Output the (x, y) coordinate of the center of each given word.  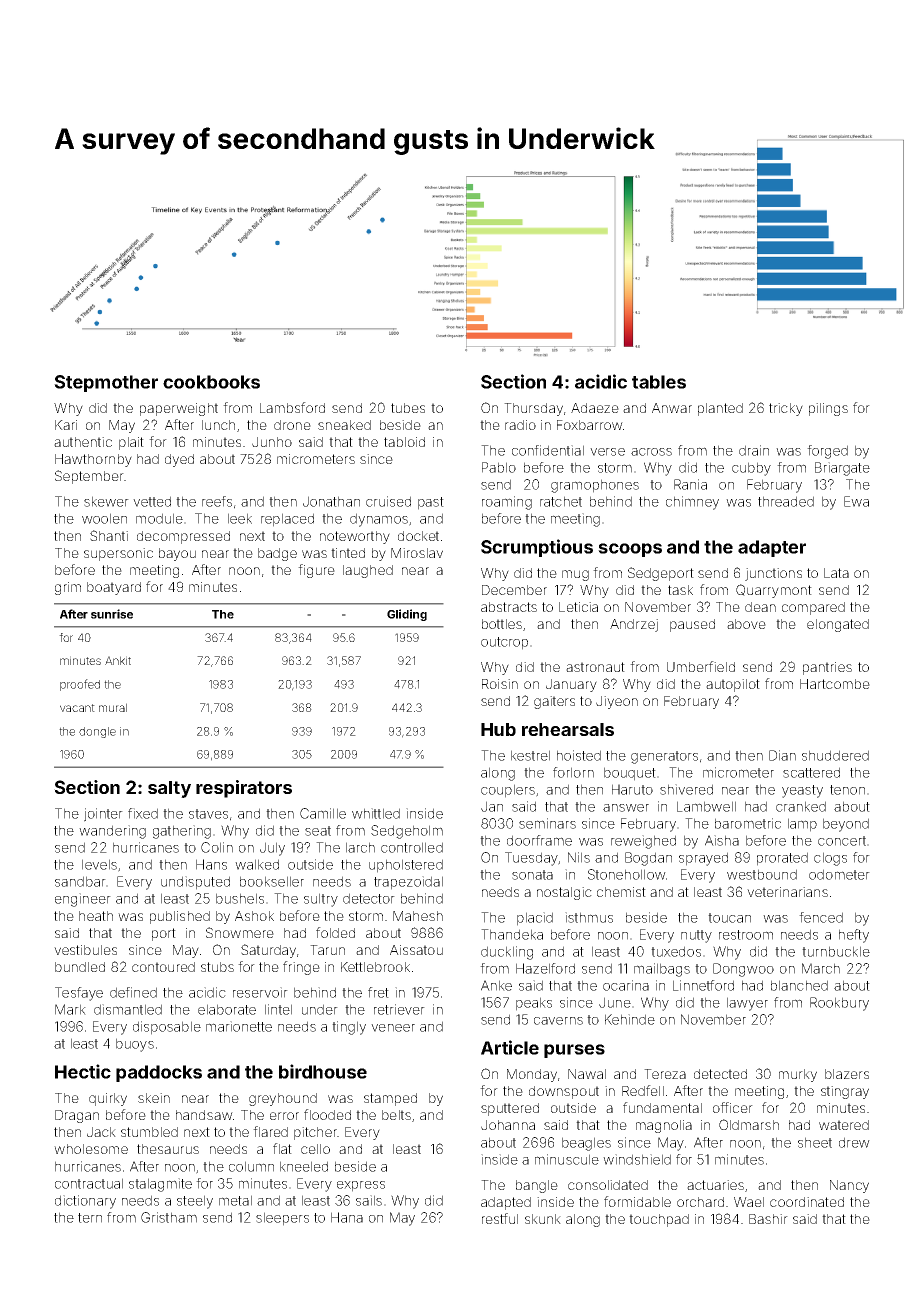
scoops (630, 550)
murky (798, 1075)
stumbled (149, 1132)
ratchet (561, 501)
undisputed (195, 883)
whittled (376, 813)
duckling (507, 953)
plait (131, 443)
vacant (77, 708)
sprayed (703, 859)
